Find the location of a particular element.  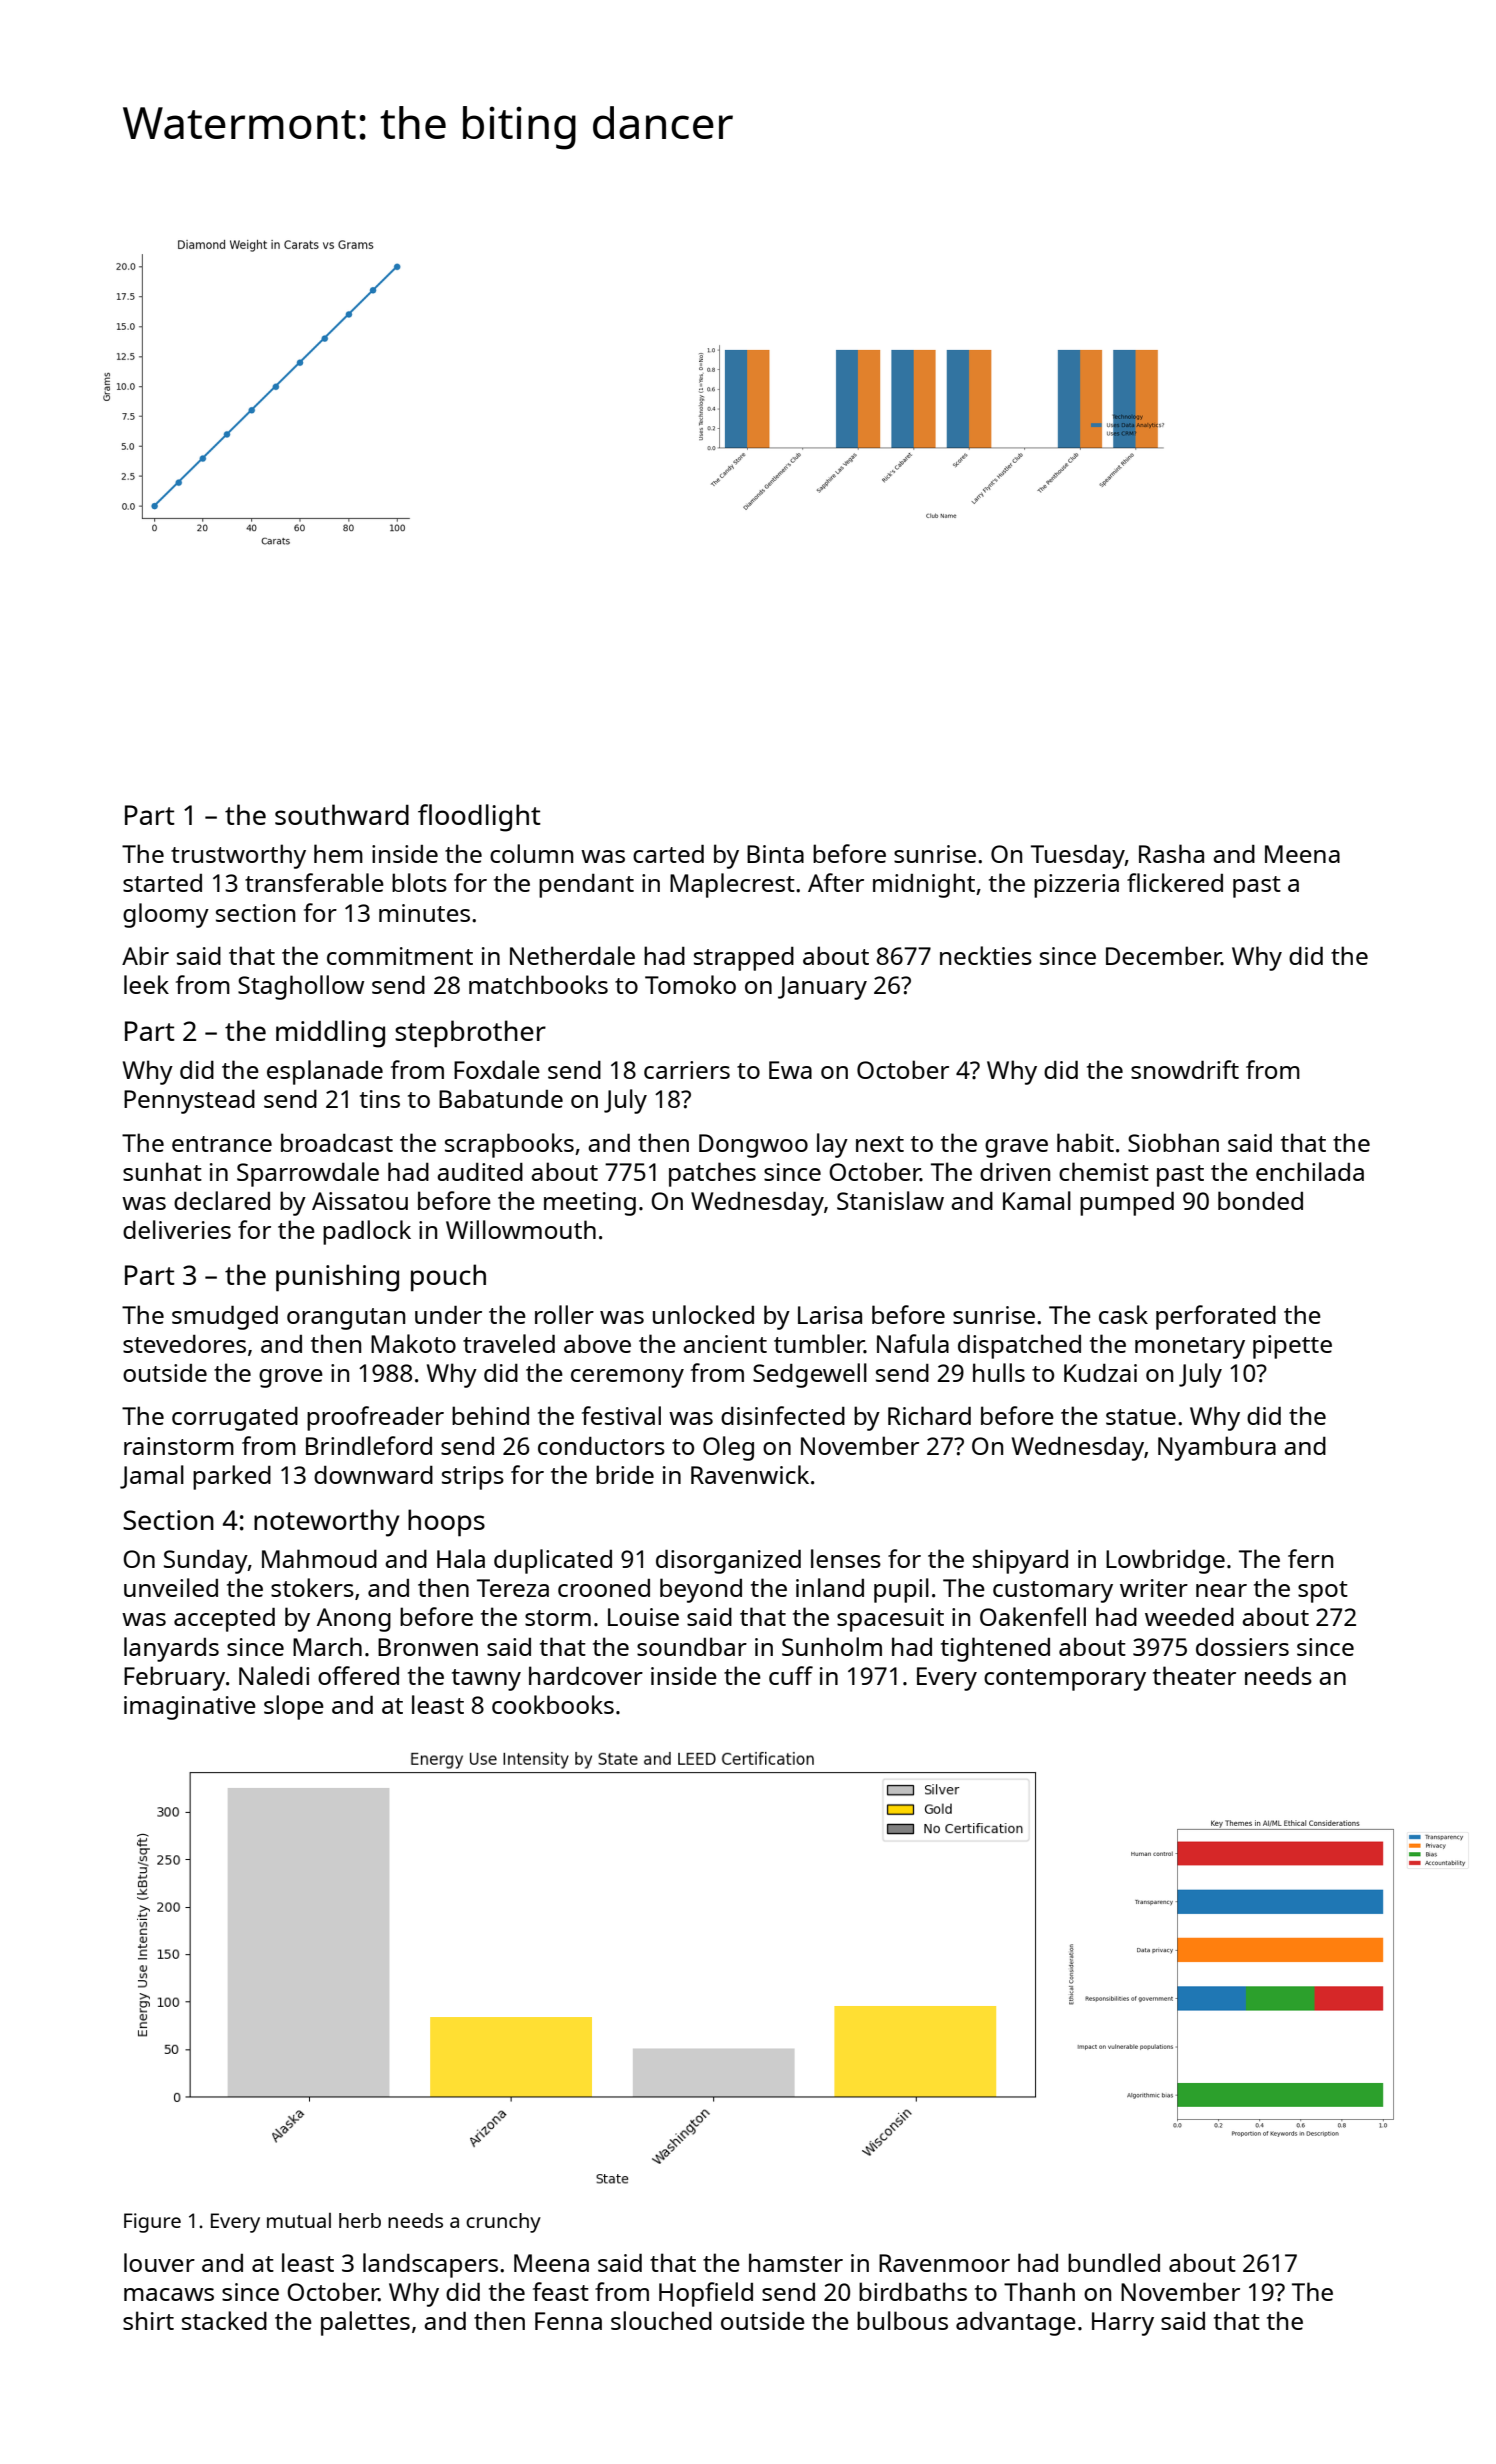

cuff is located at coordinates (791, 1675).
